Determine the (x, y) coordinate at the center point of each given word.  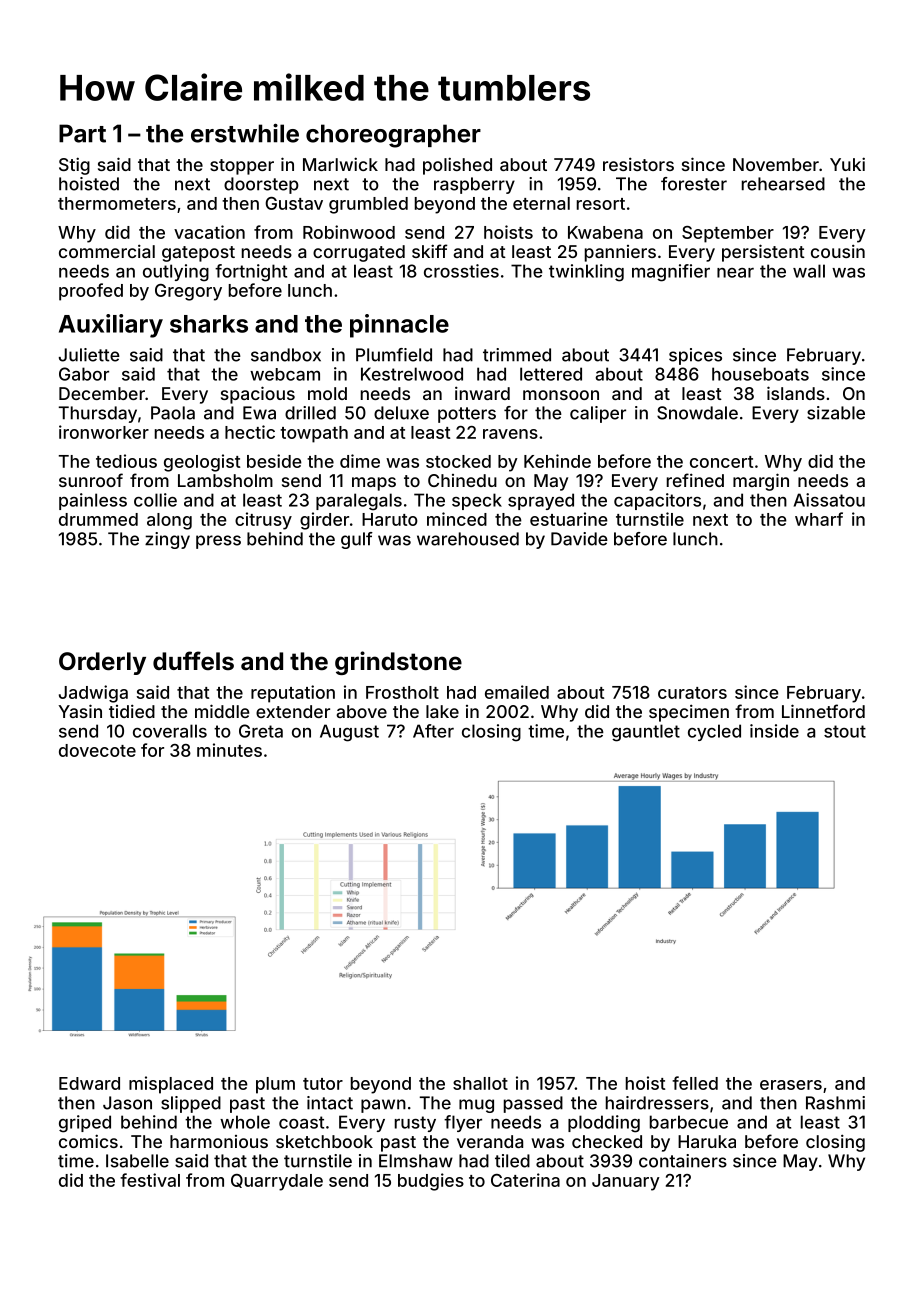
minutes (229, 750)
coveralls (170, 731)
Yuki (847, 164)
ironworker (104, 432)
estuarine (569, 519)
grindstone (398, 663)
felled (695, 1083)
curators (692, 693)
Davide (579, 539)
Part (82, 133)
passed (533, 1104)
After (433, 731)
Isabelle (137, 1161)
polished (457, 166)
